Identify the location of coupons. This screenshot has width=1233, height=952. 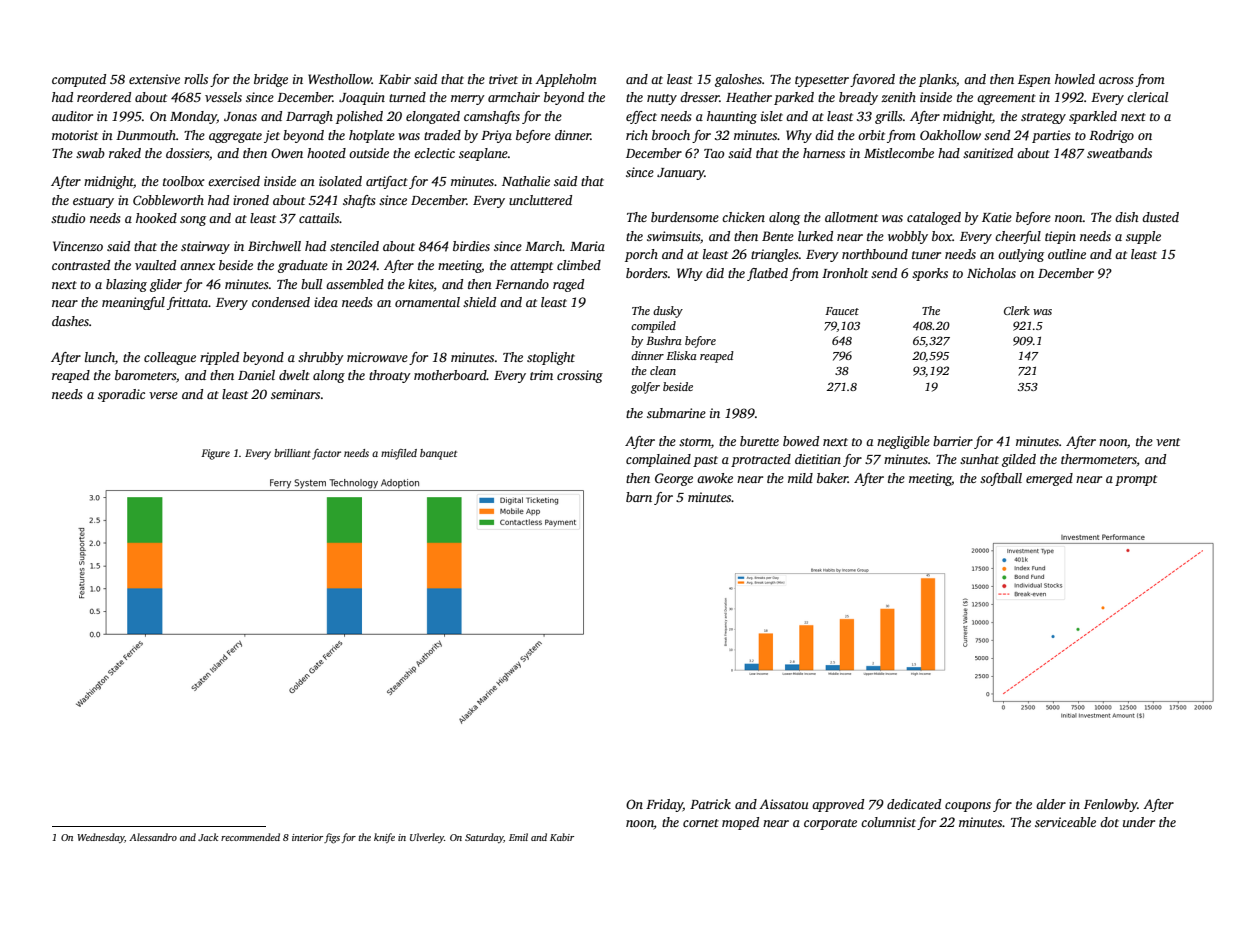
(968, 807).
